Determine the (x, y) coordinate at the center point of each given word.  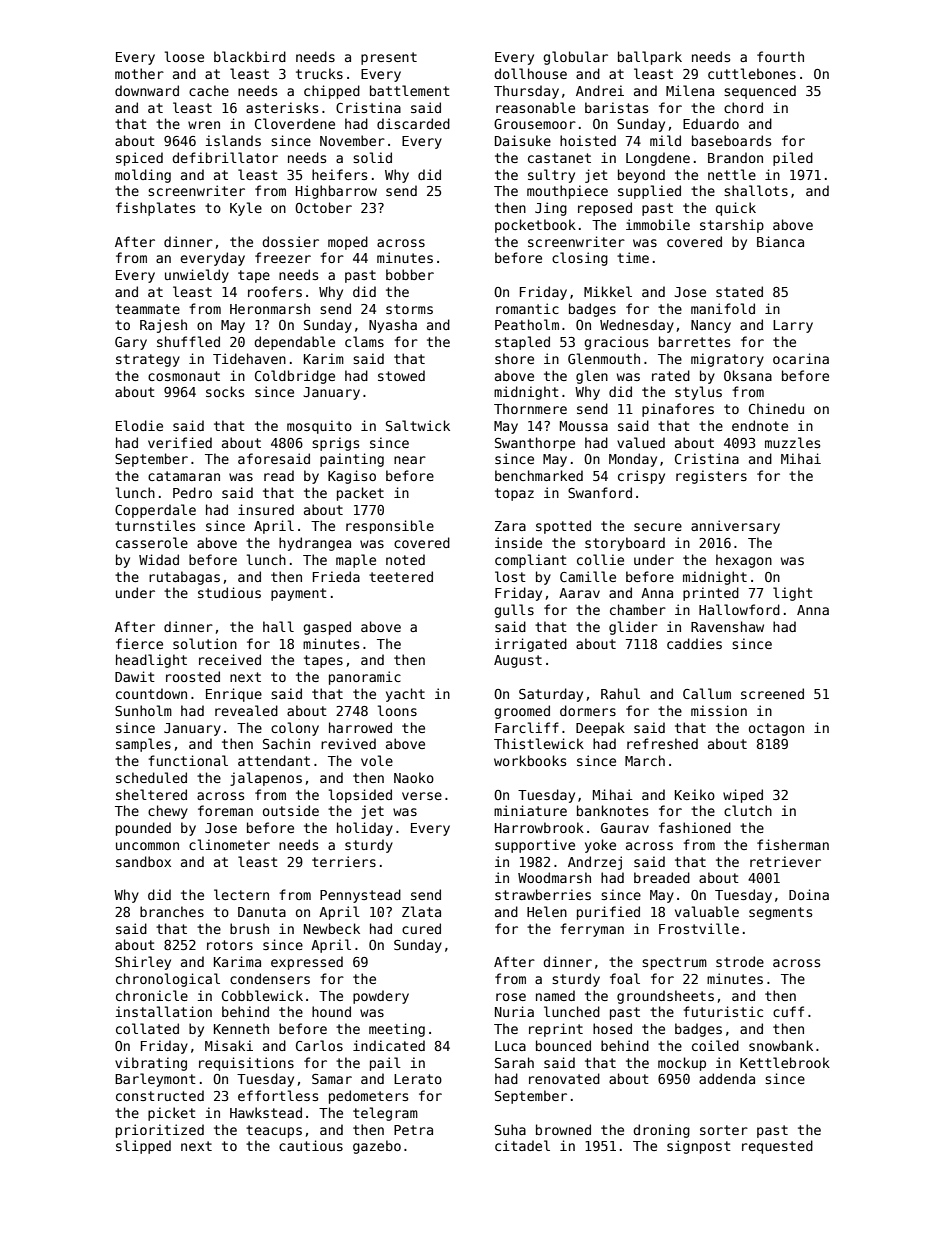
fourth (780, 56)
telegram (385, 1114)
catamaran (184, 476)
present (389, 58)
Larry (793, 326)
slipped (143, 1147)
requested (777, 1147)
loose (184, 56)
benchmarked (539, 475)
